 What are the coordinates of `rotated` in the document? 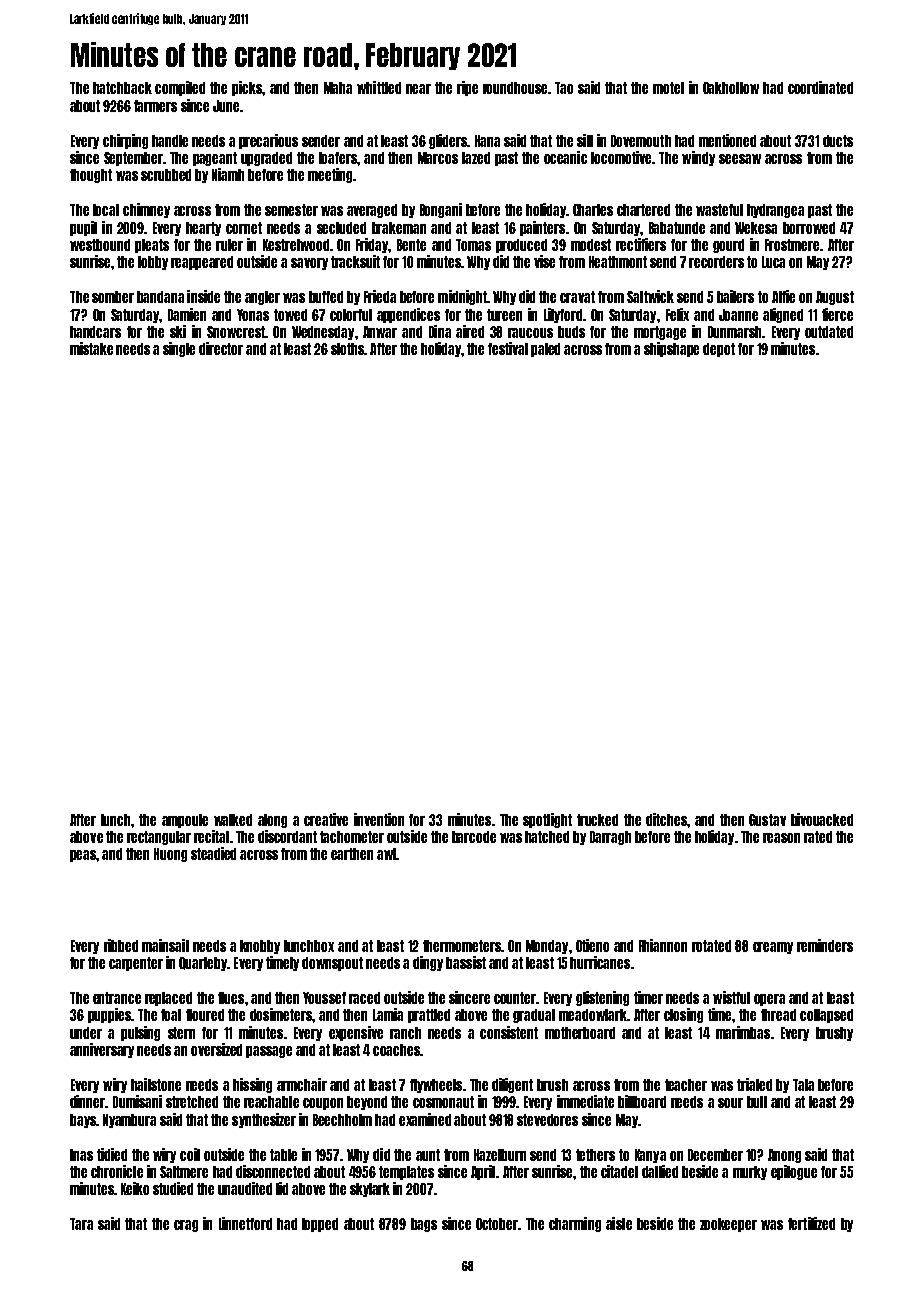 It's located at (711, 946).
